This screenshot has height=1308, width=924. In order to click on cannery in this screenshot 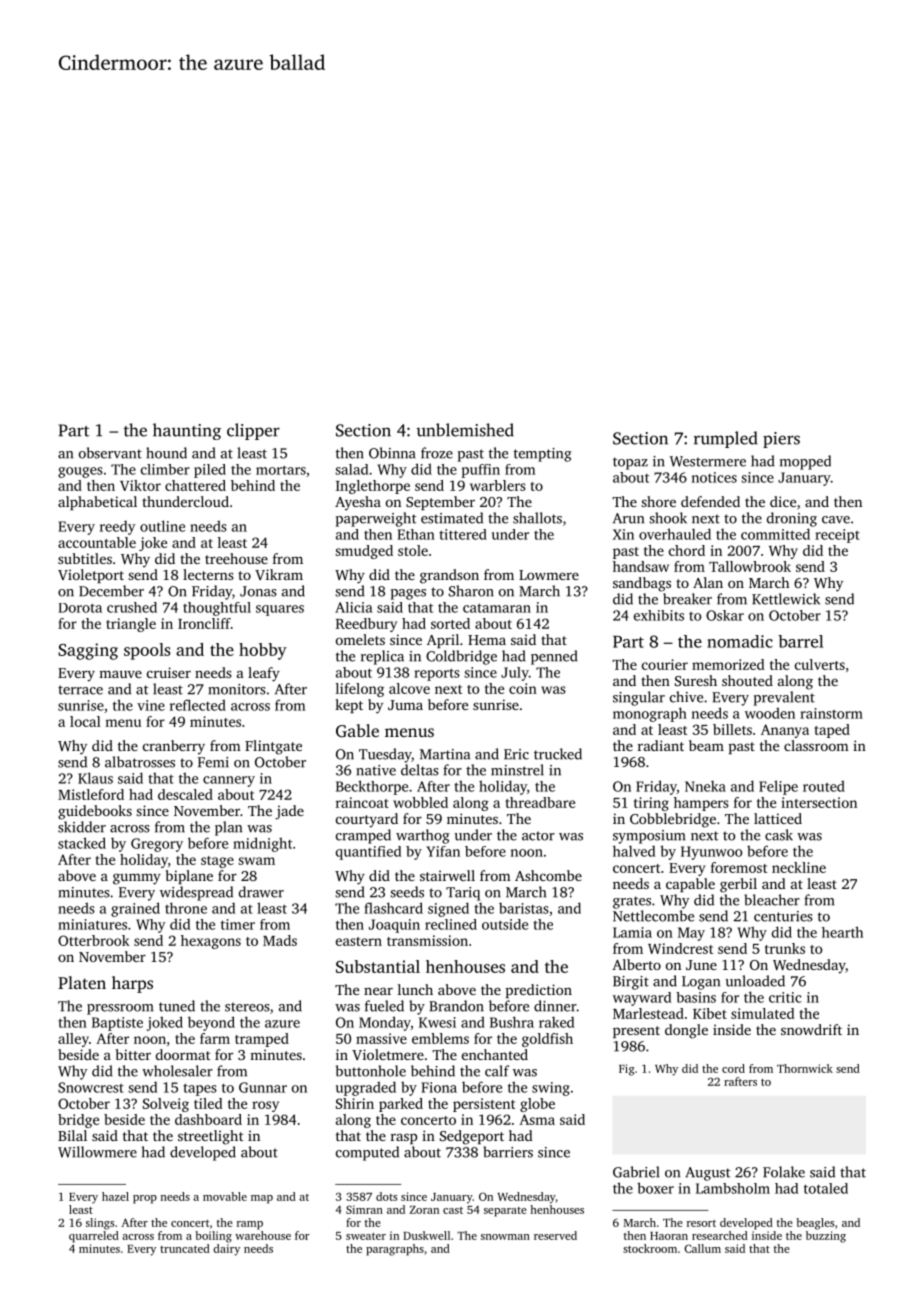, I will do `click(229, 781)`.
